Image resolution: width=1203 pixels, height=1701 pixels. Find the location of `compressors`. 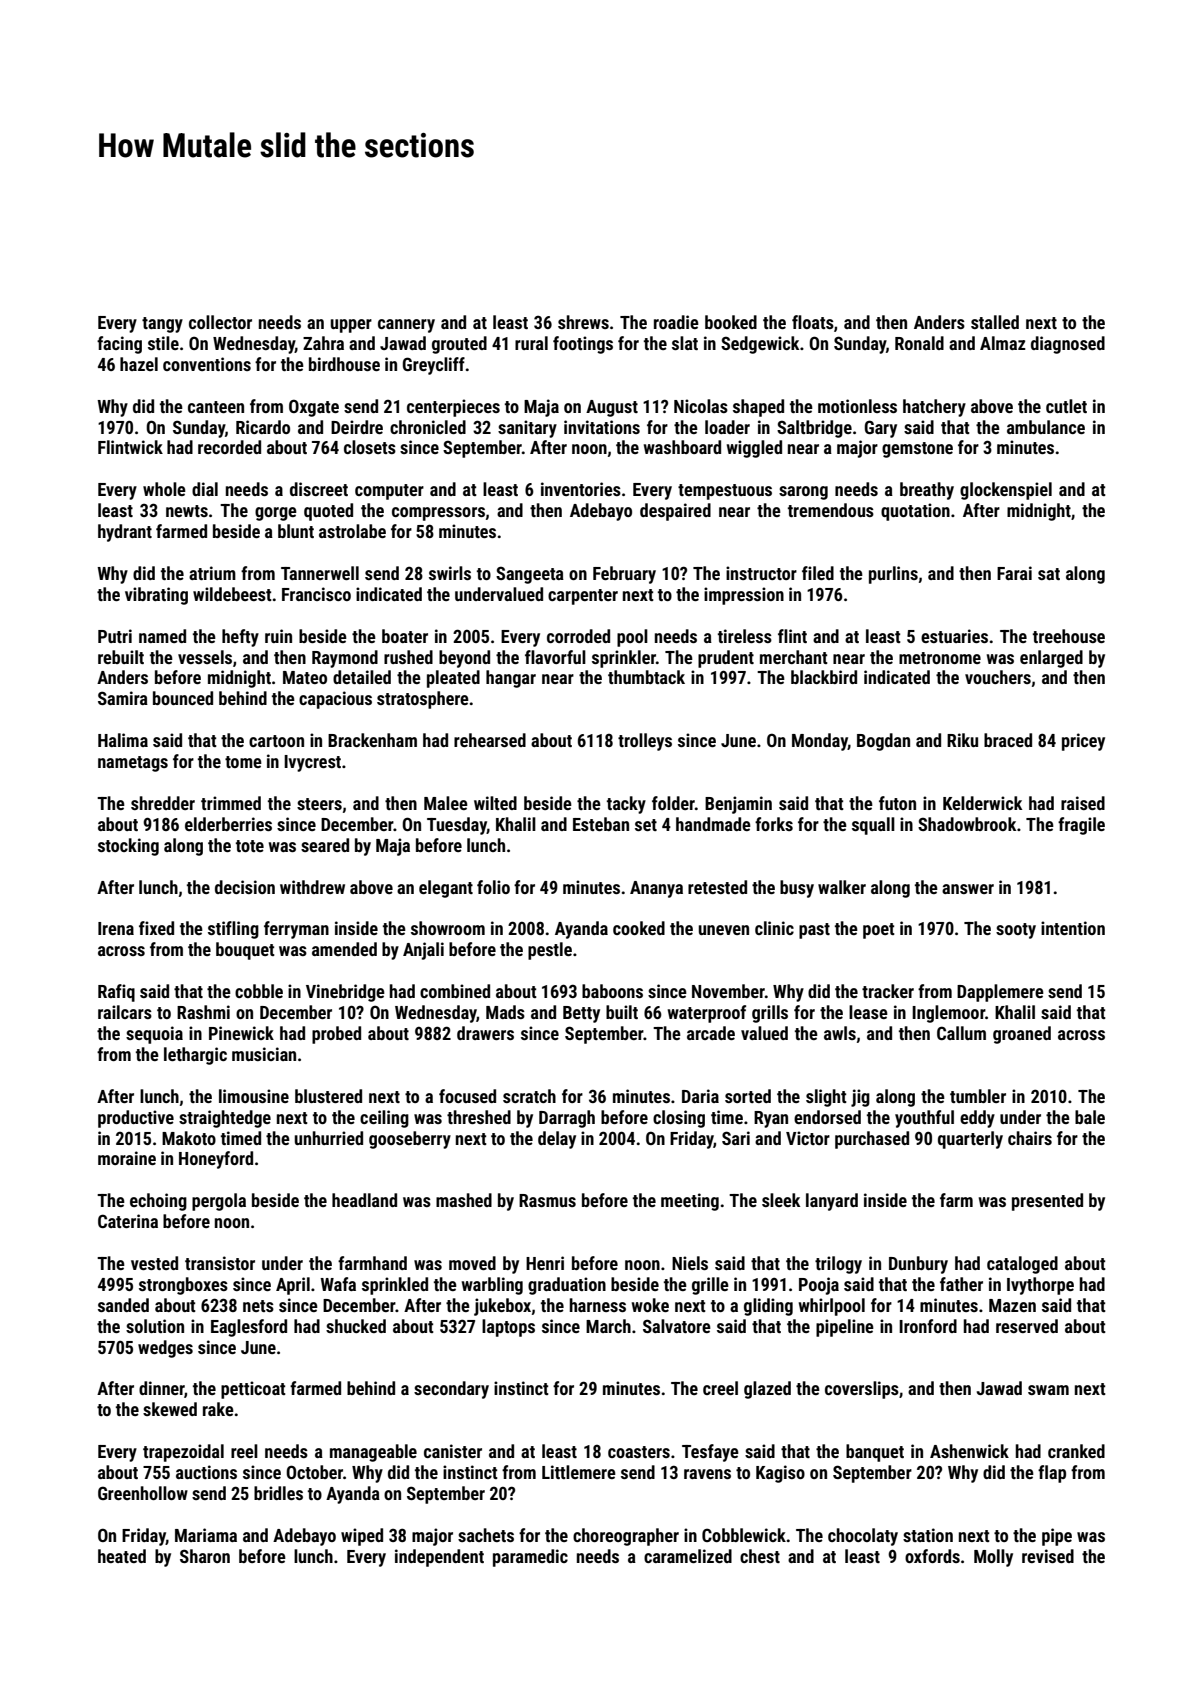

compressors is located at coordinates (438, 514).
